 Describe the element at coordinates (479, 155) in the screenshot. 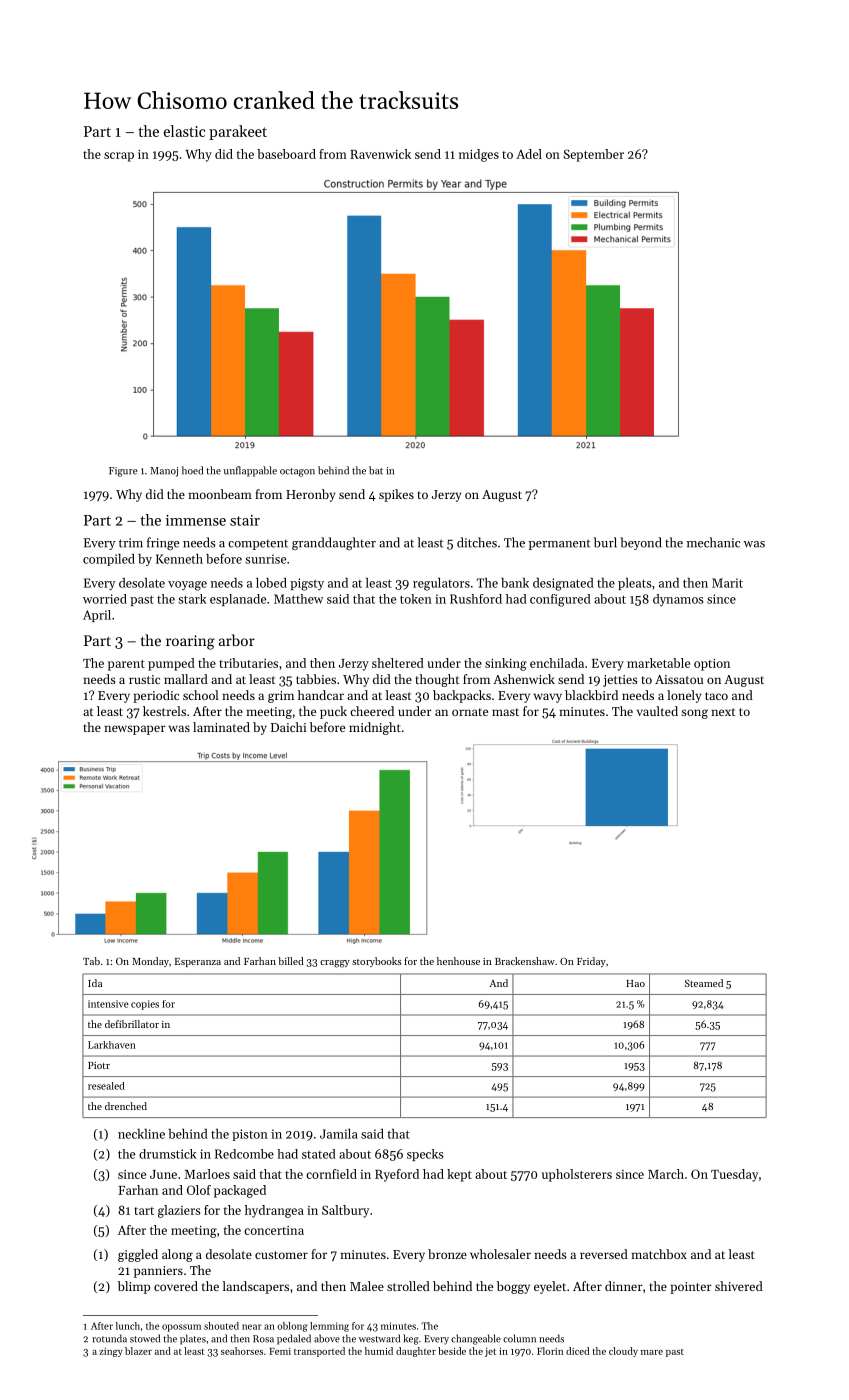

I see `midges` at that location.
